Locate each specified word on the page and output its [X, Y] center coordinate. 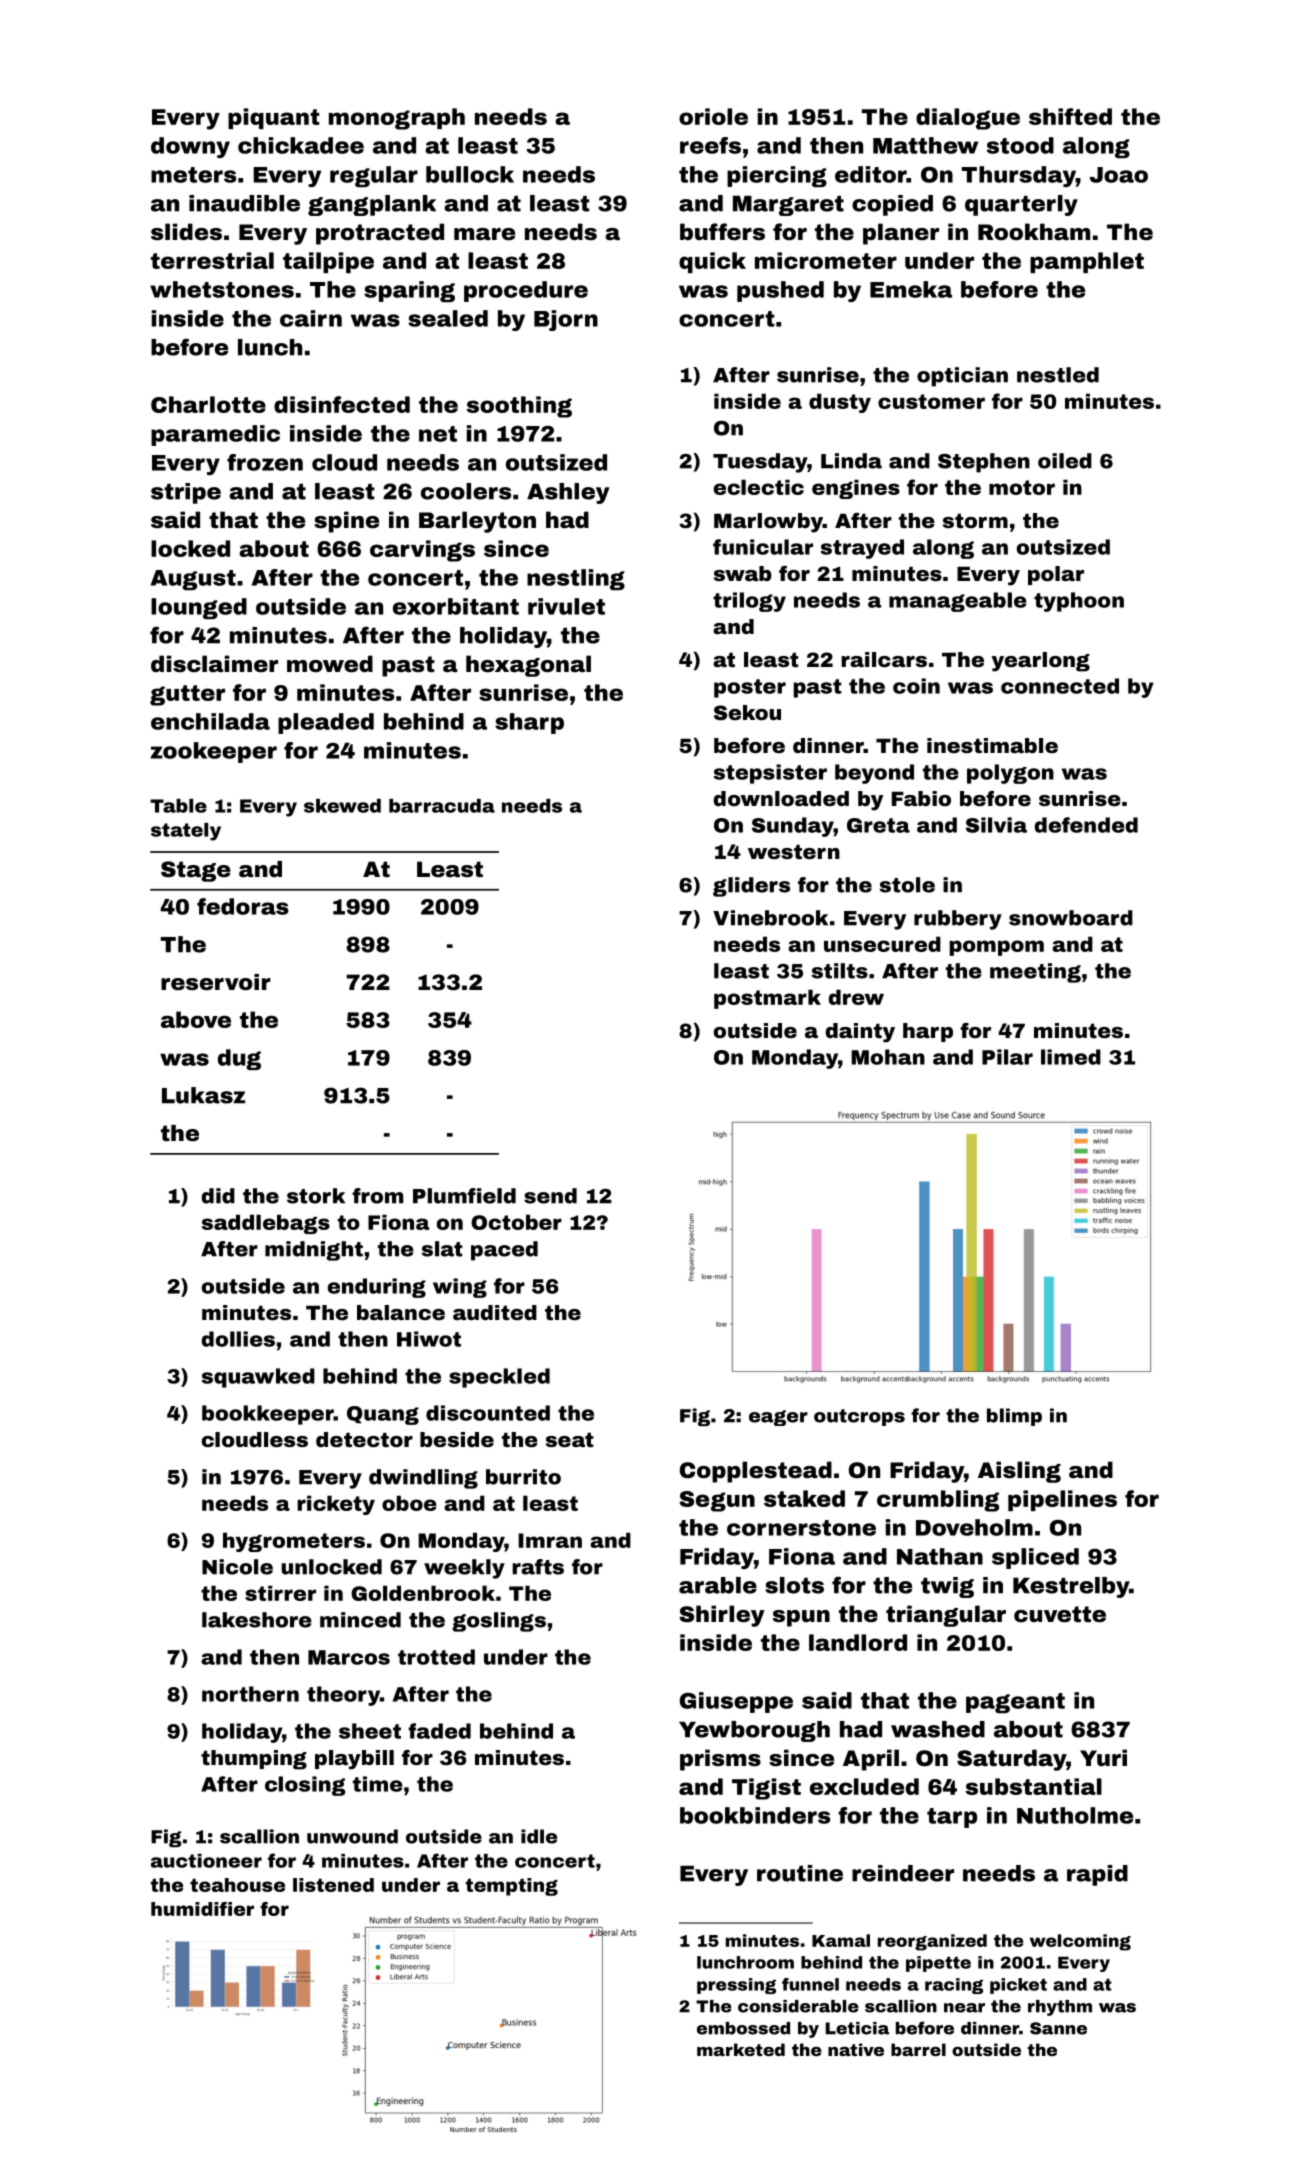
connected [1060, 686]
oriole [713, 116]
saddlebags [266, 1224]
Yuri [1103, 1757]
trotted [436, 1657]
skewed [342, 806]
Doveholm [974, 1527]
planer [901, 234]
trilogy [749, 602]
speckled [499, 1378]
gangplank [372, 205]
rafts [538, 1567]
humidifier [202, 1909]
